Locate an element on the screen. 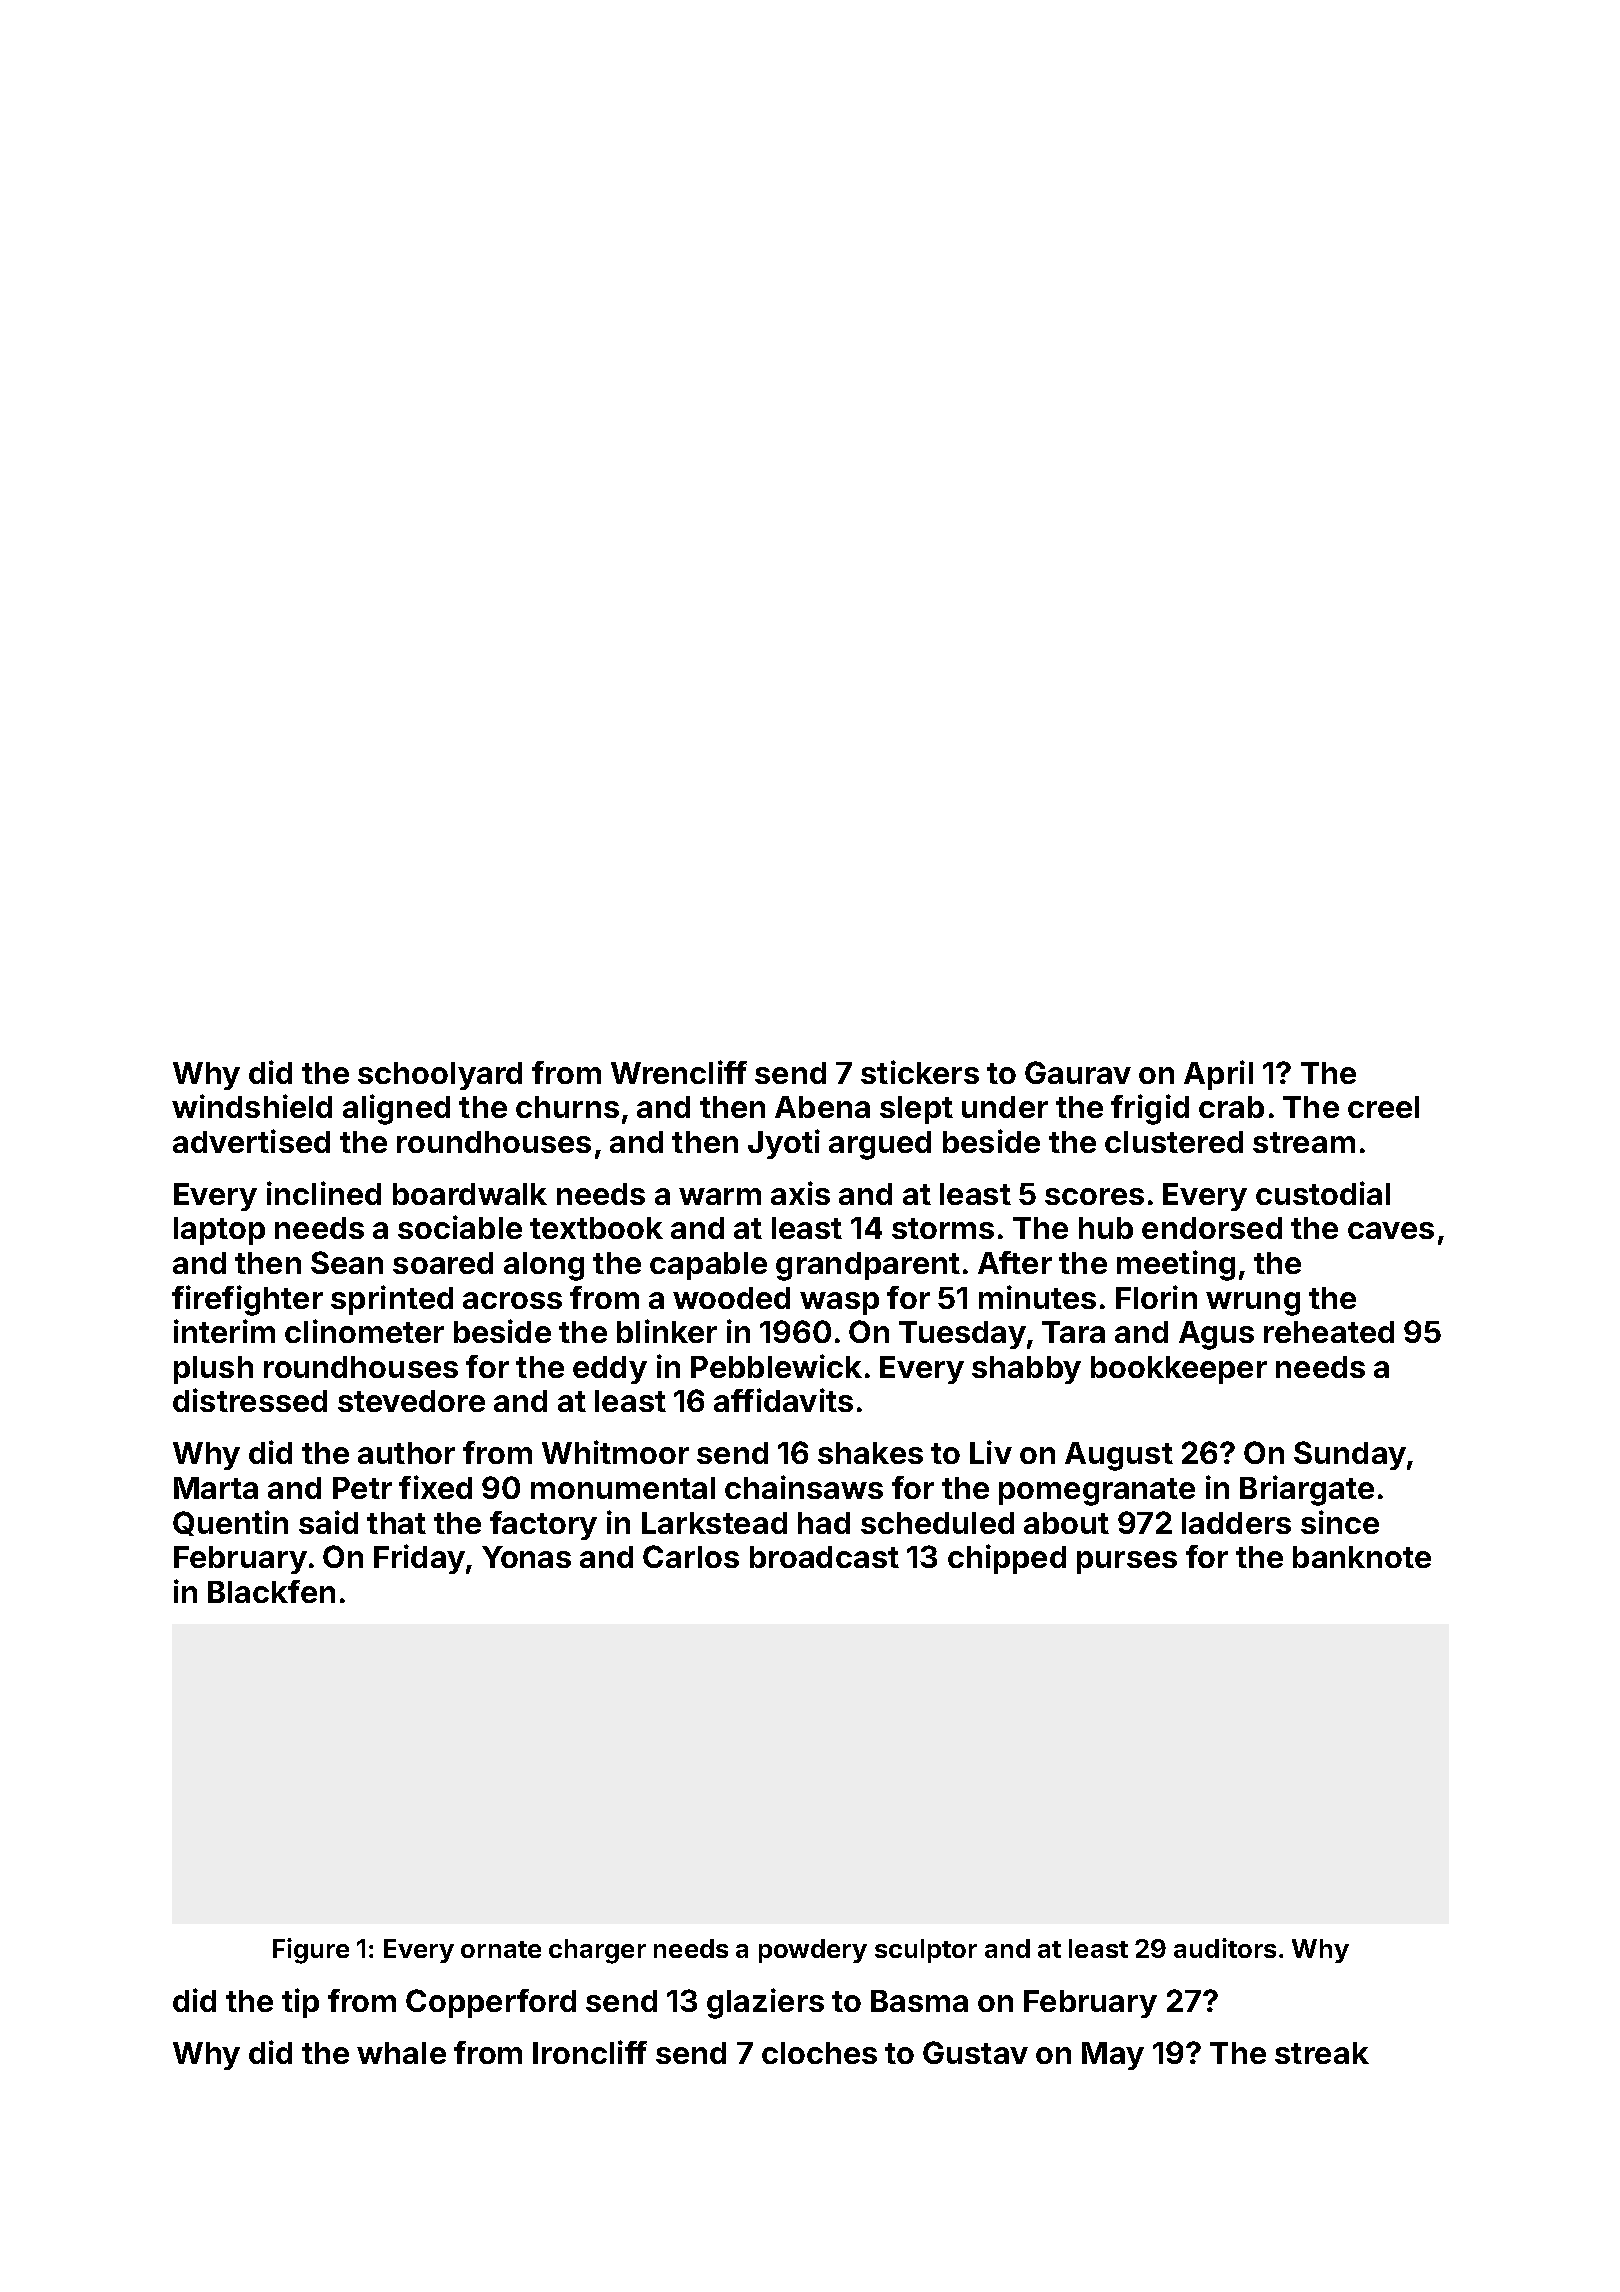  grandparent is located at coordinates (868, 1266).
